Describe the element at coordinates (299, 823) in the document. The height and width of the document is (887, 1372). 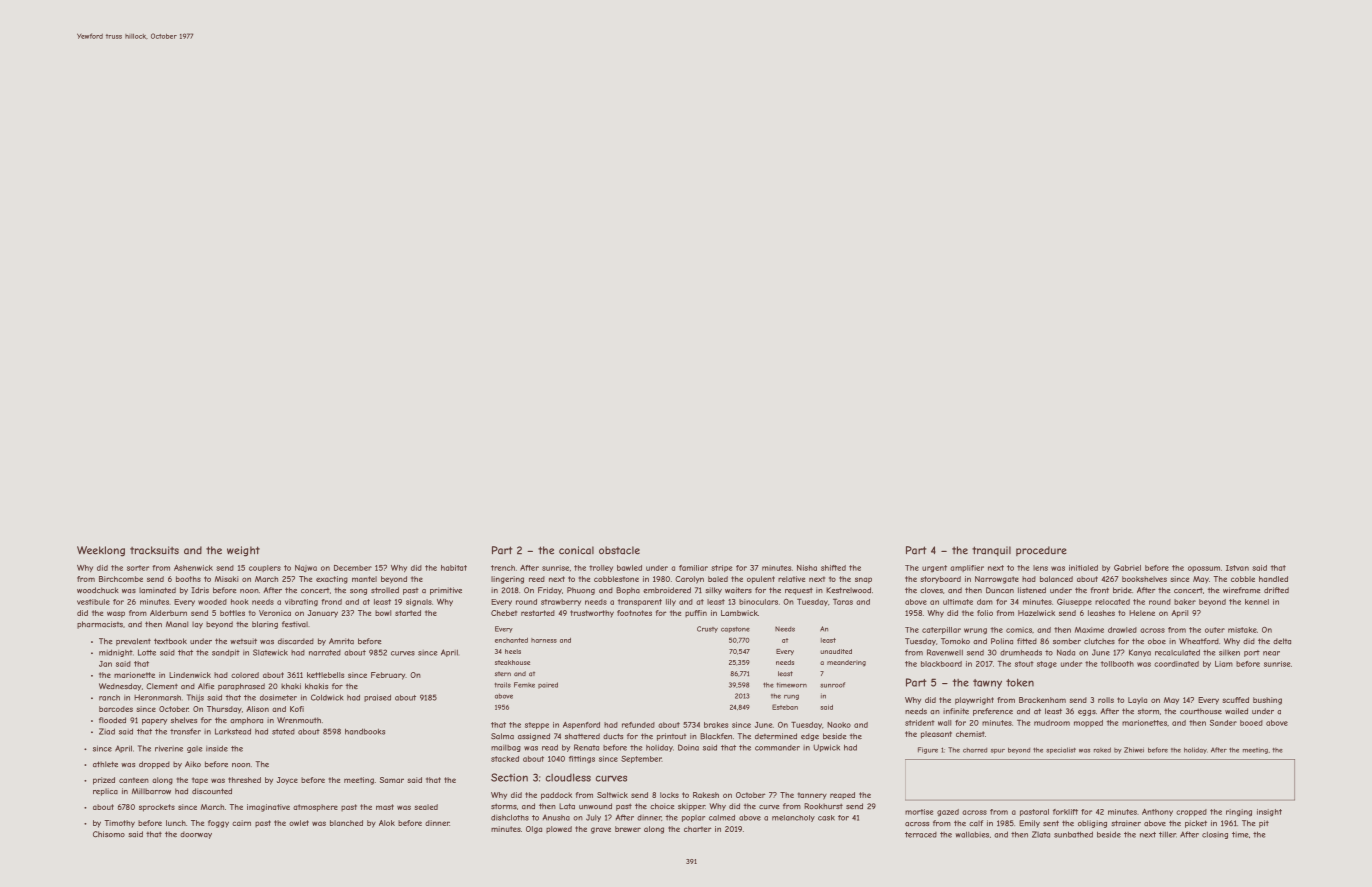
I see `owlet` at that location.
